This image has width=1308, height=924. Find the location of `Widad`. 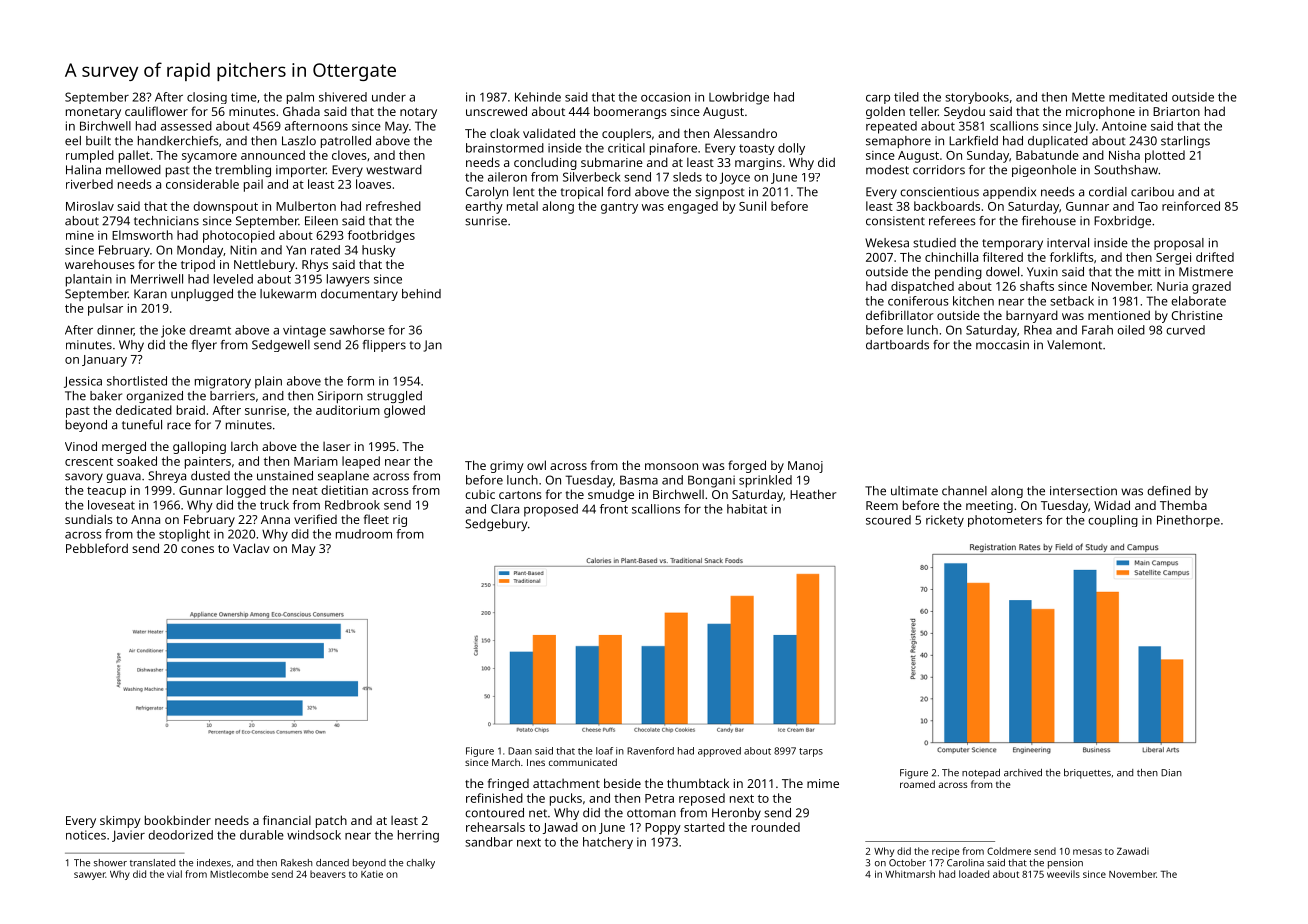

Widad is located at coordinates (1112, 505).
